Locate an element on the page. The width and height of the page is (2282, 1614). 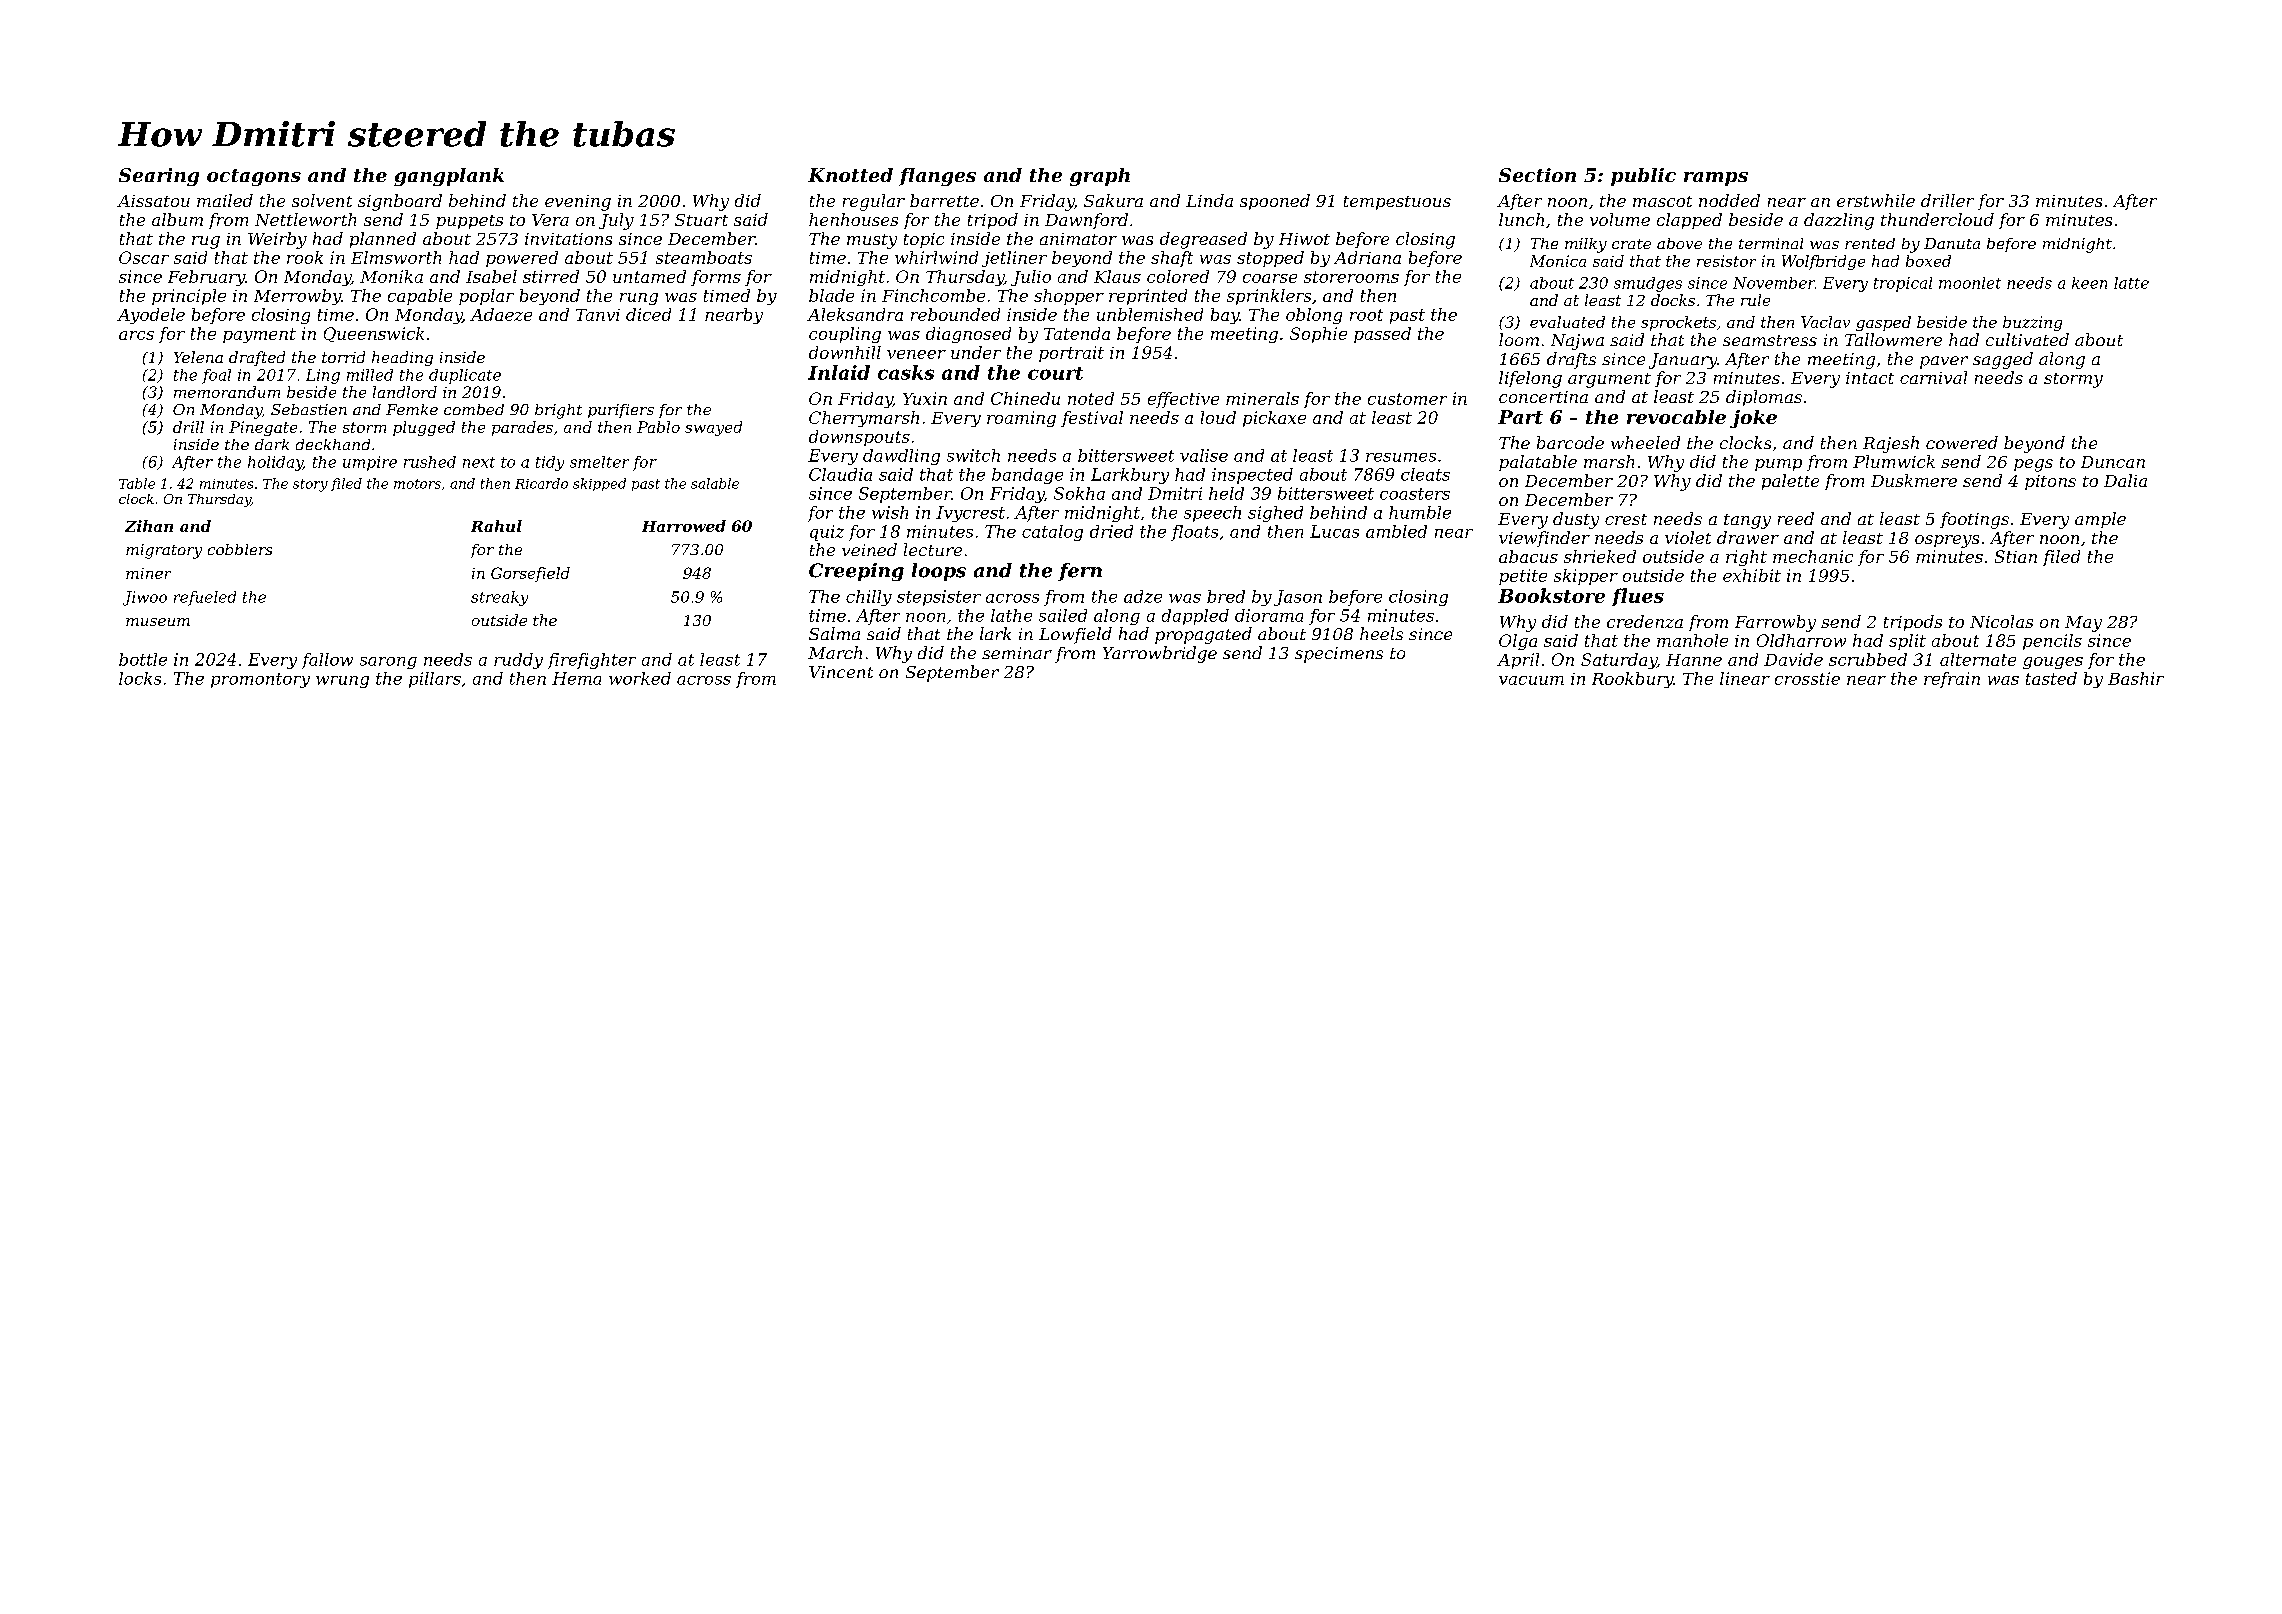
sagged is located at coordinates (2003, 360).
